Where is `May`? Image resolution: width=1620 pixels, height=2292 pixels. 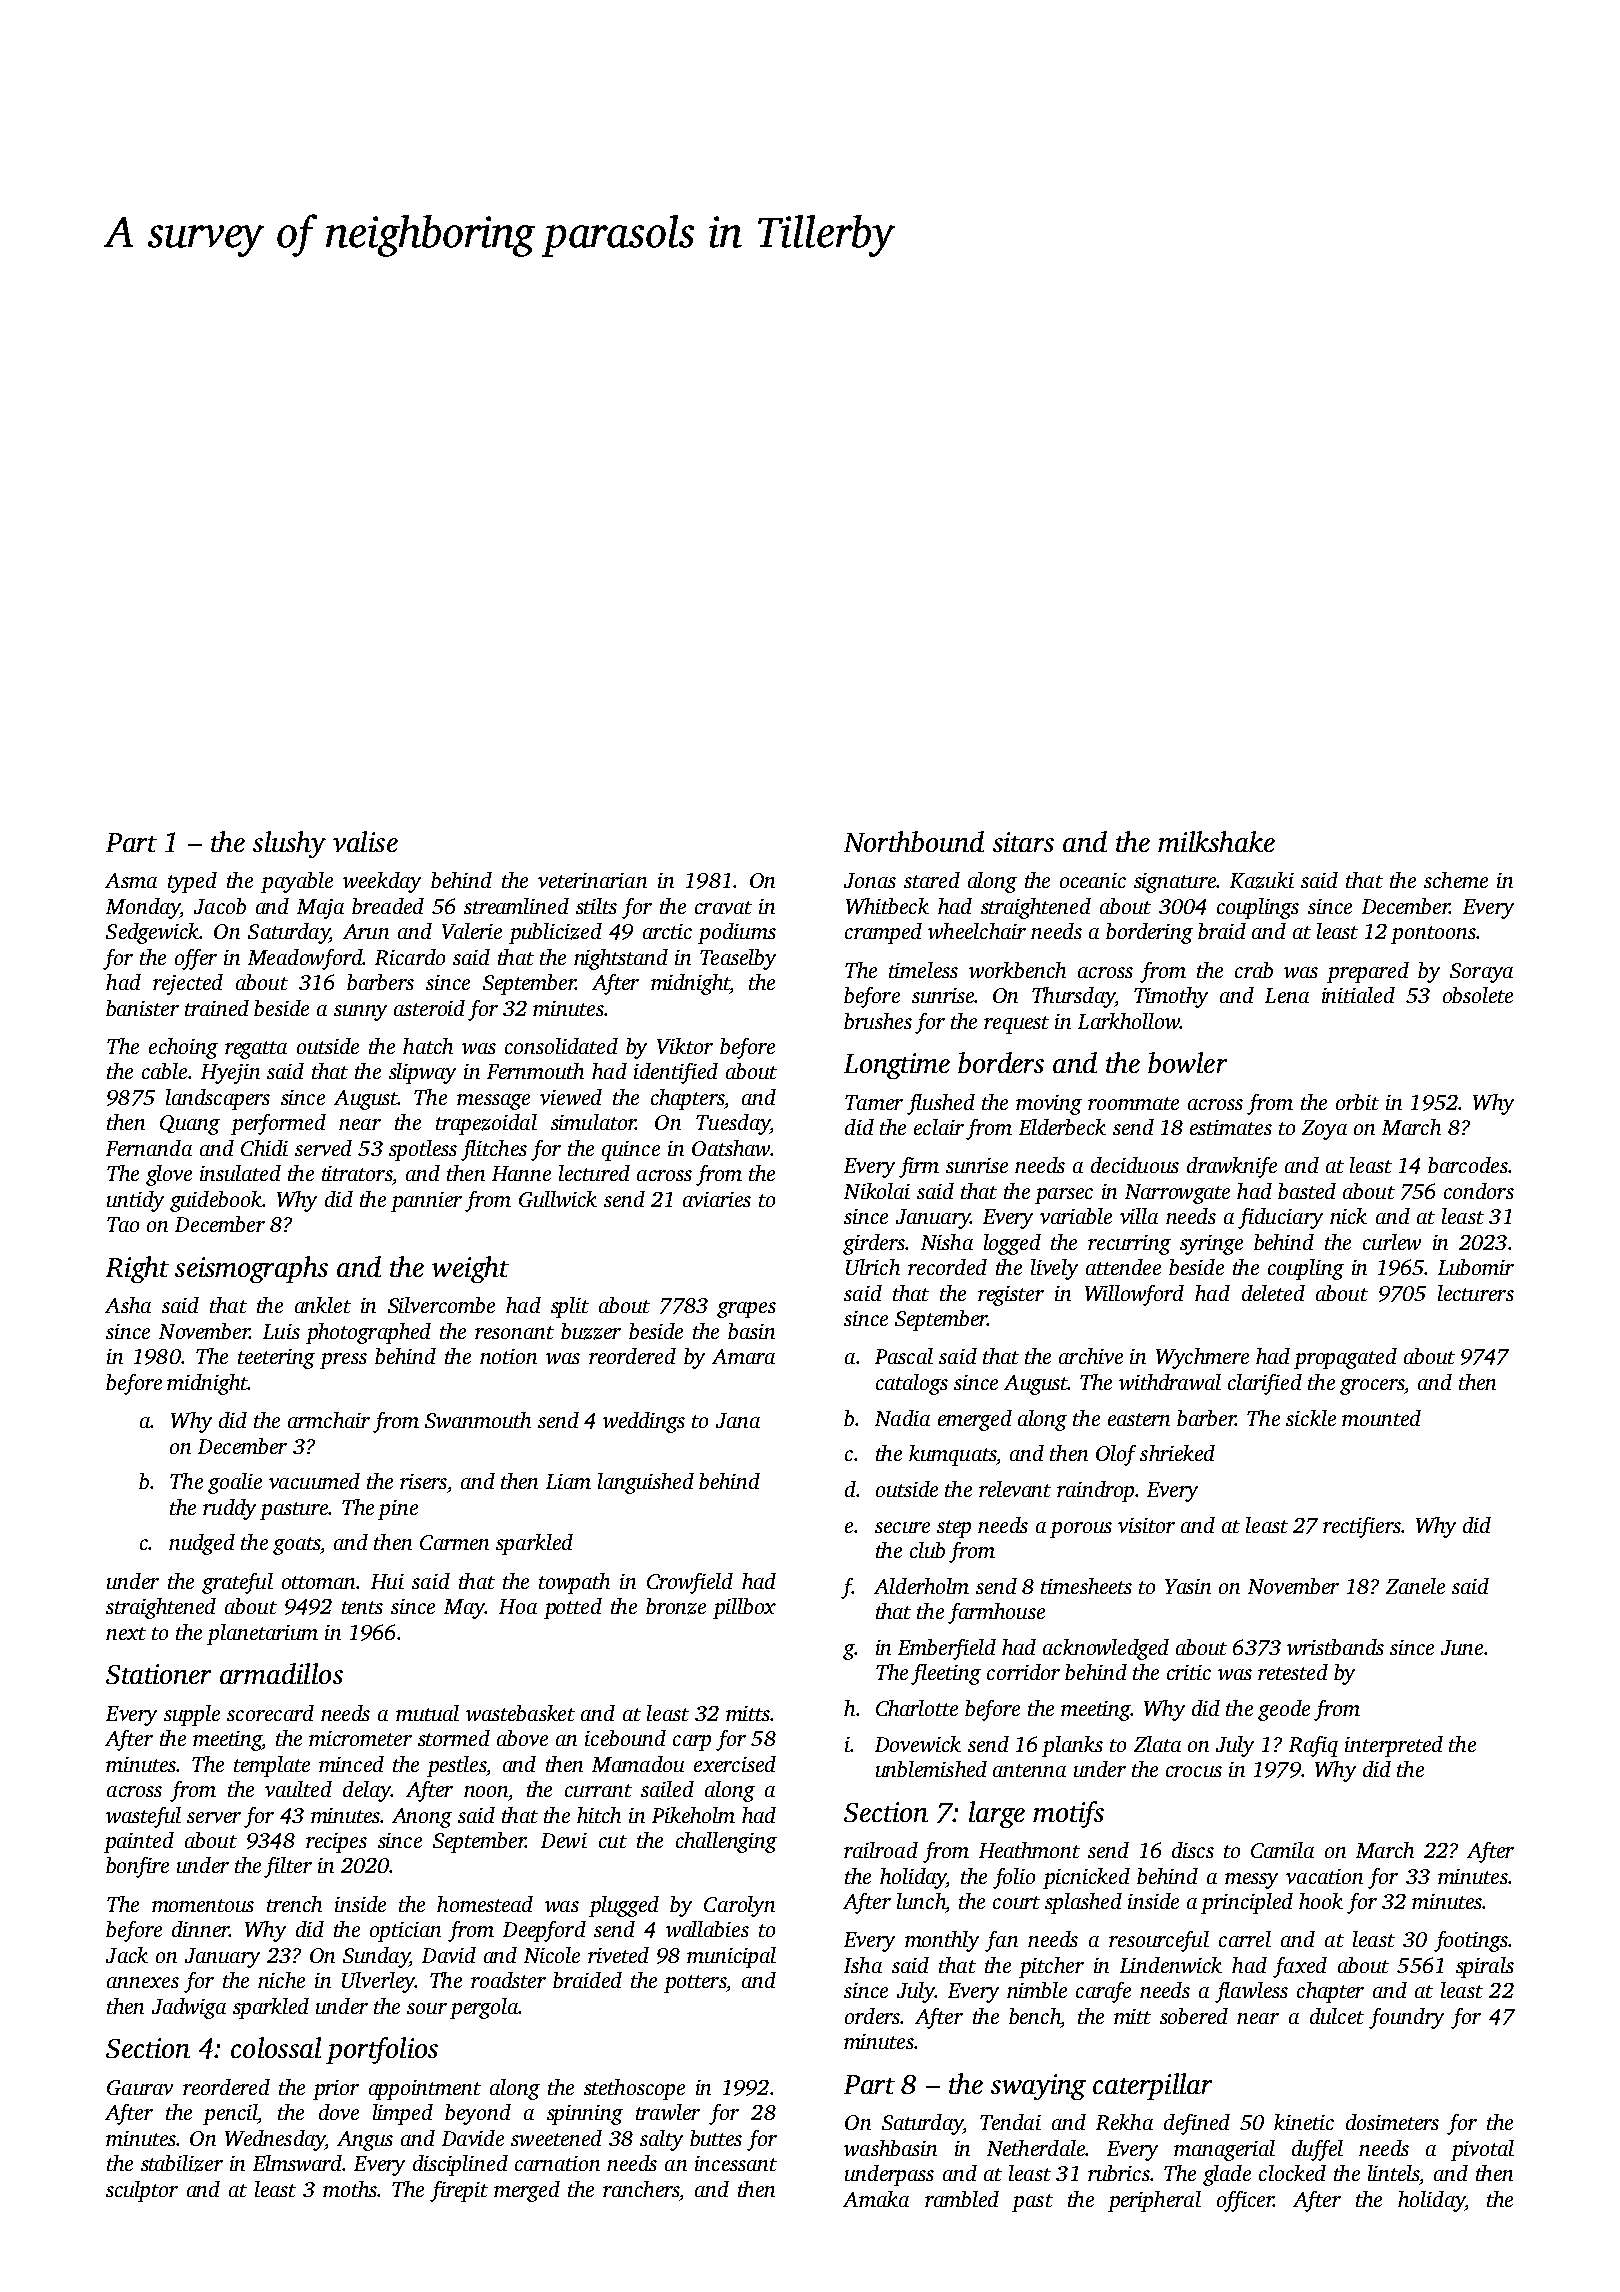 May is located at coordinates (464, 1609).
